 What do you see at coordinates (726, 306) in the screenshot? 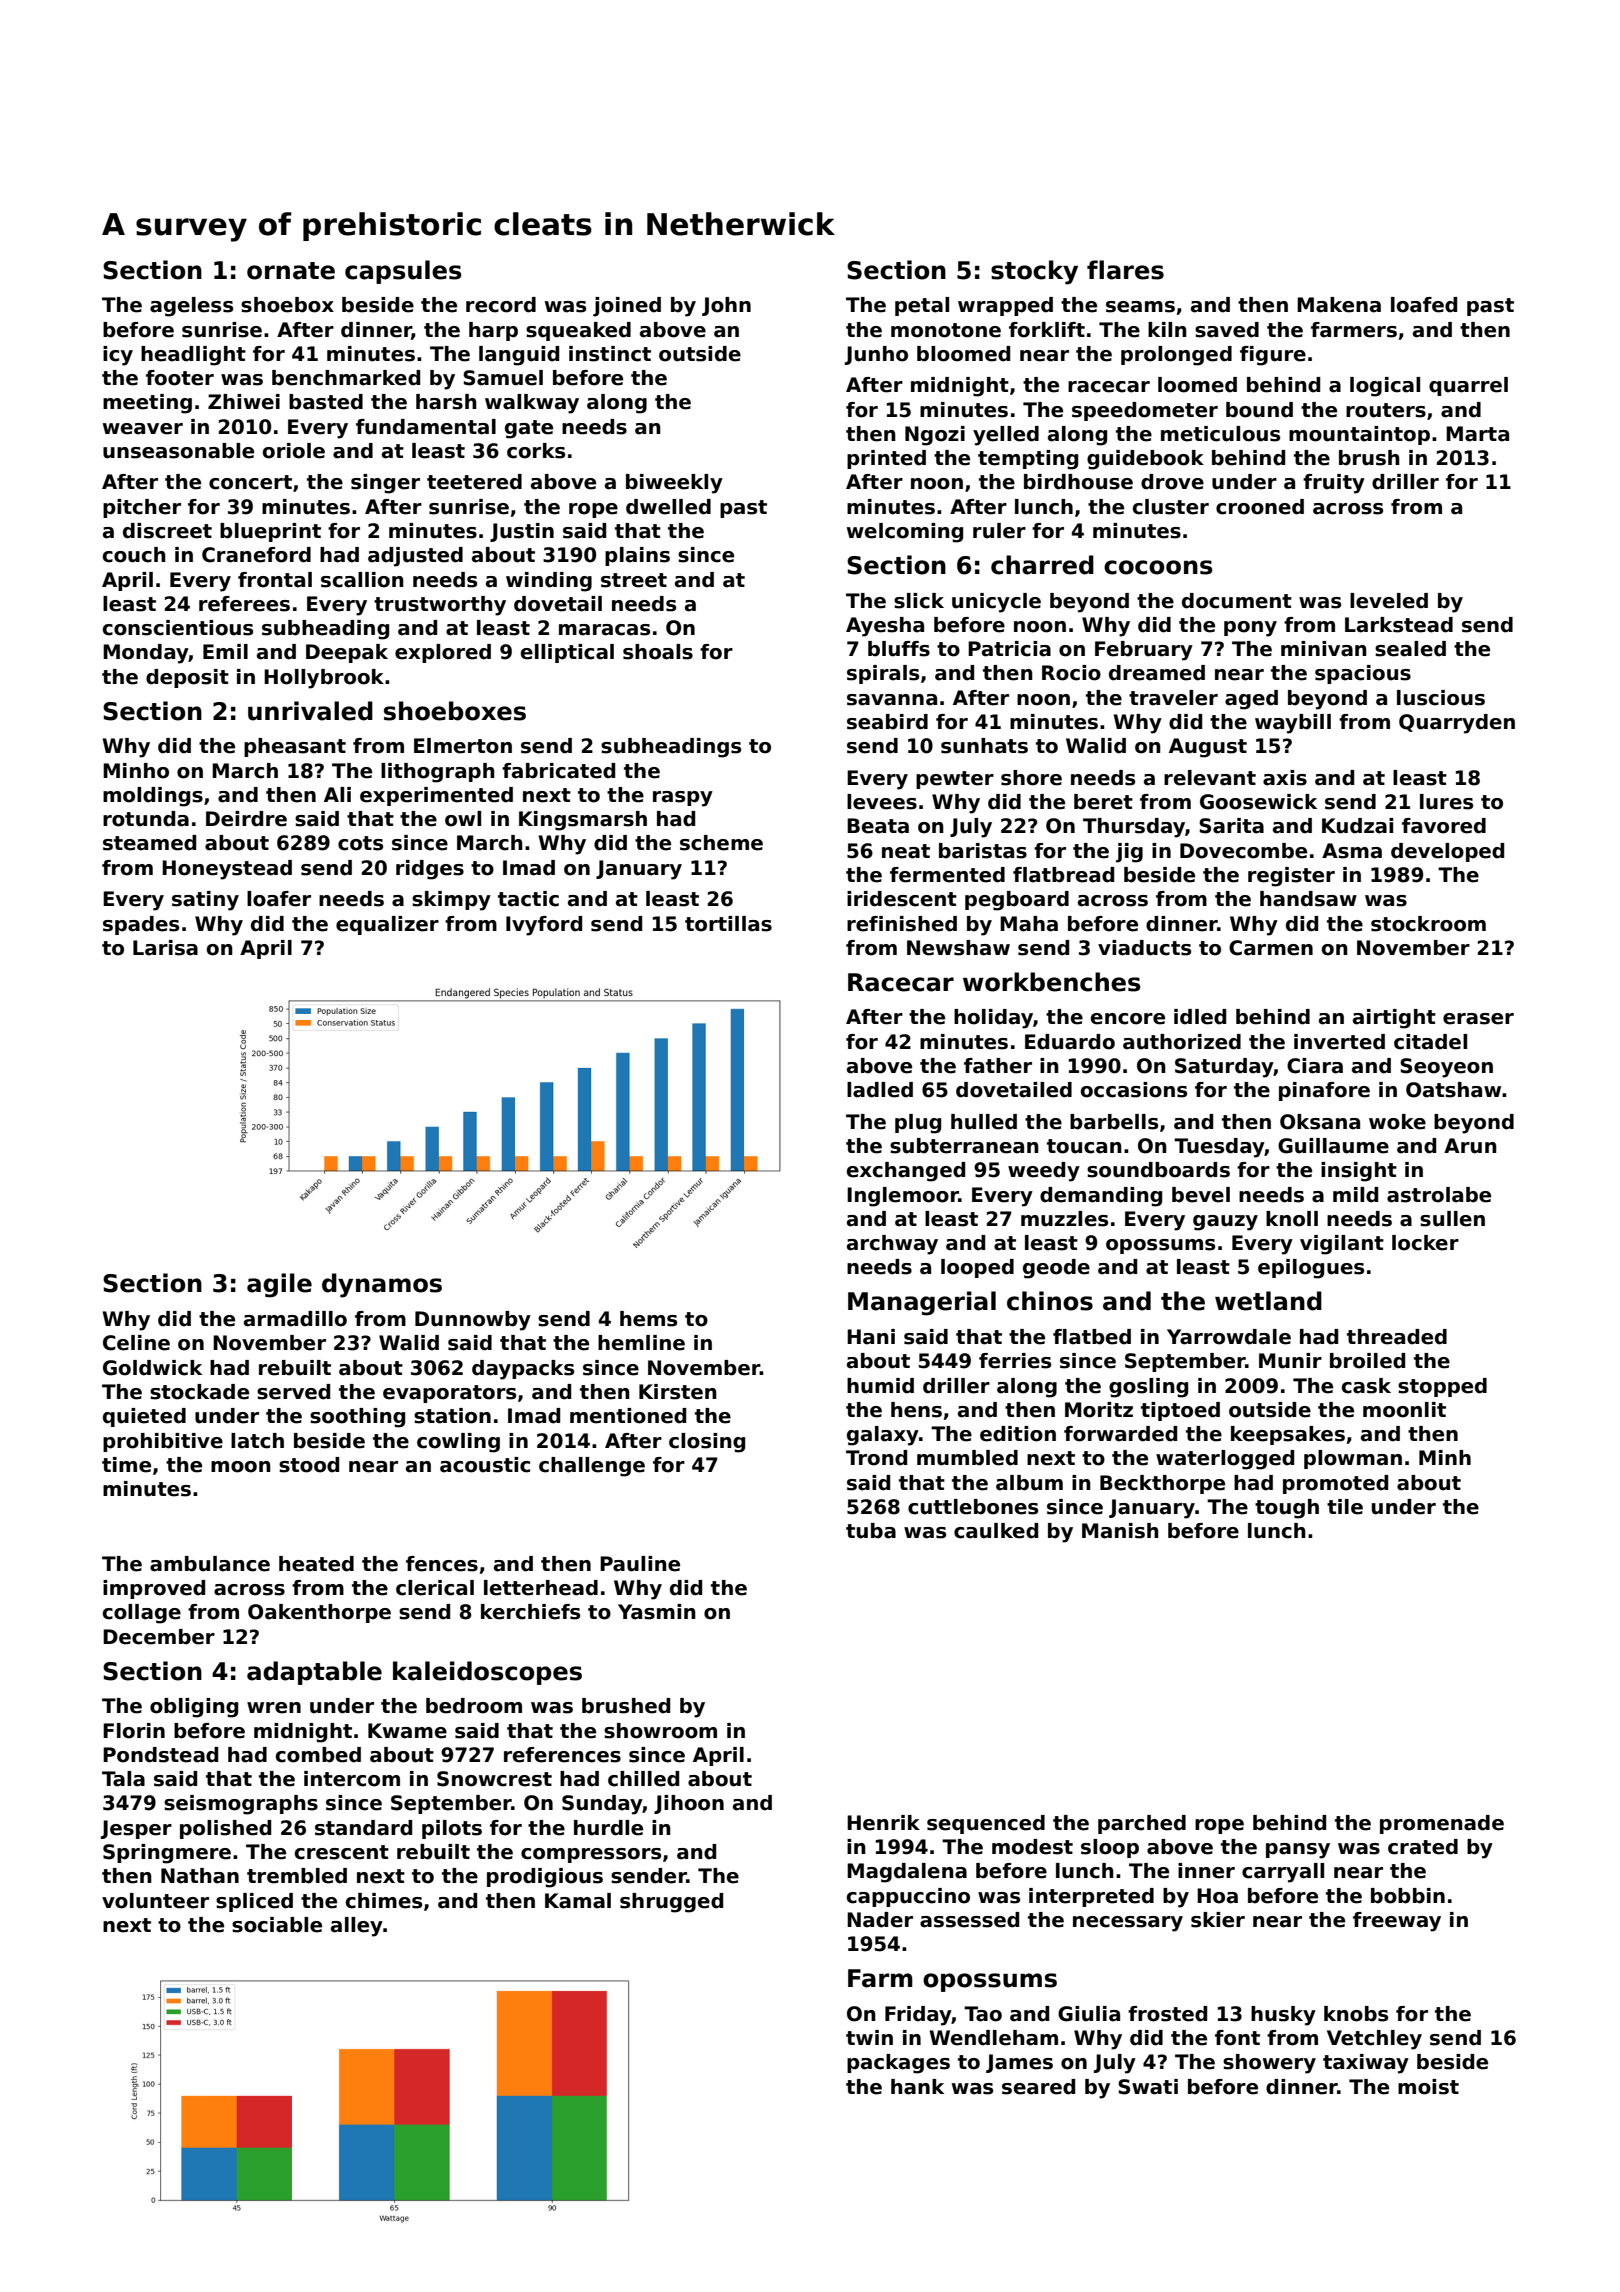
I see `John` at bounding box center [726, 306].
